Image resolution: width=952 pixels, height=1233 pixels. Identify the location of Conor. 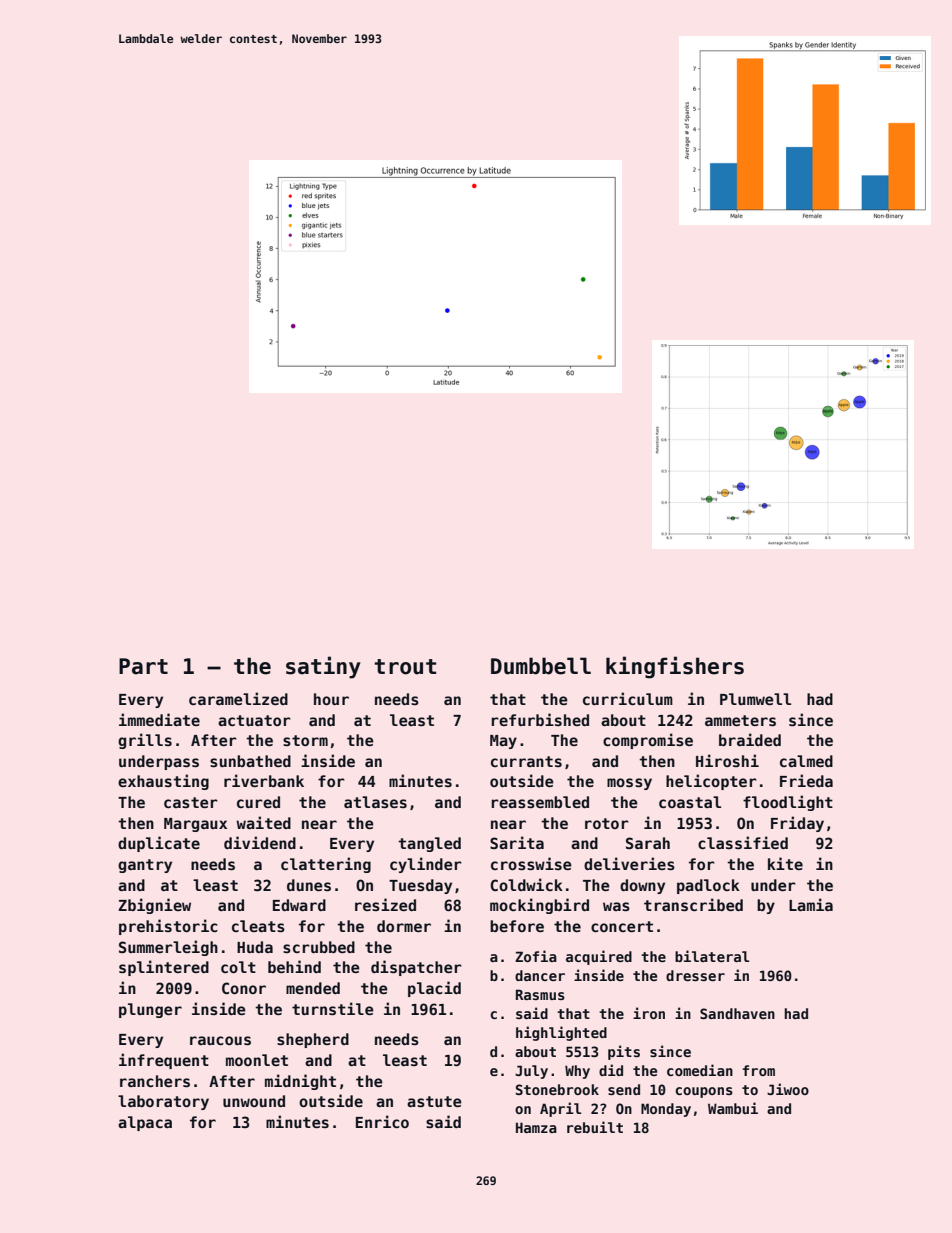
(244, 988).
